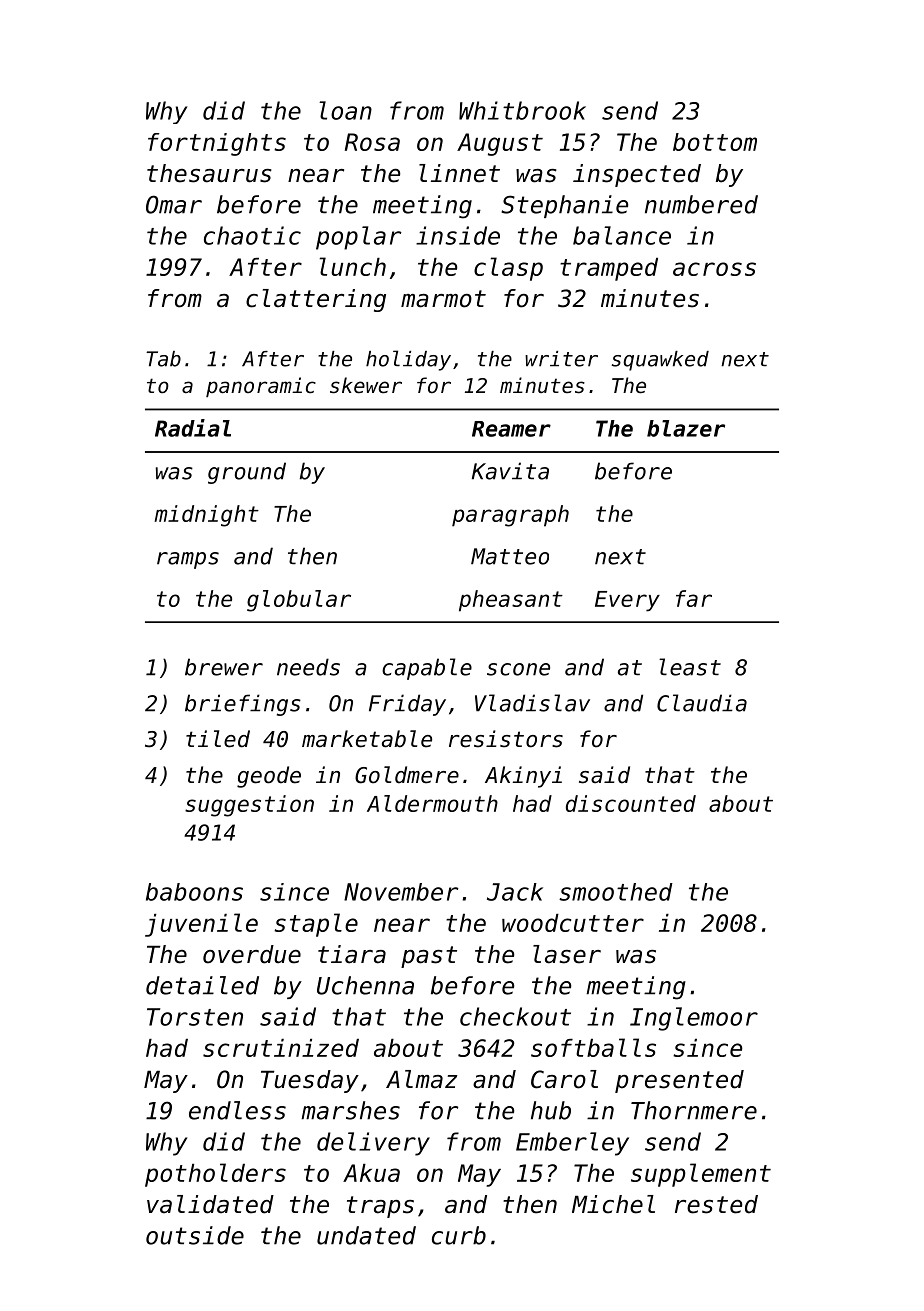 Image resolution: width=924 pixels, height=1311 pixels. Describe the element at coordinates (193, 428) in the screenshot. I see `Radial` at that location.
